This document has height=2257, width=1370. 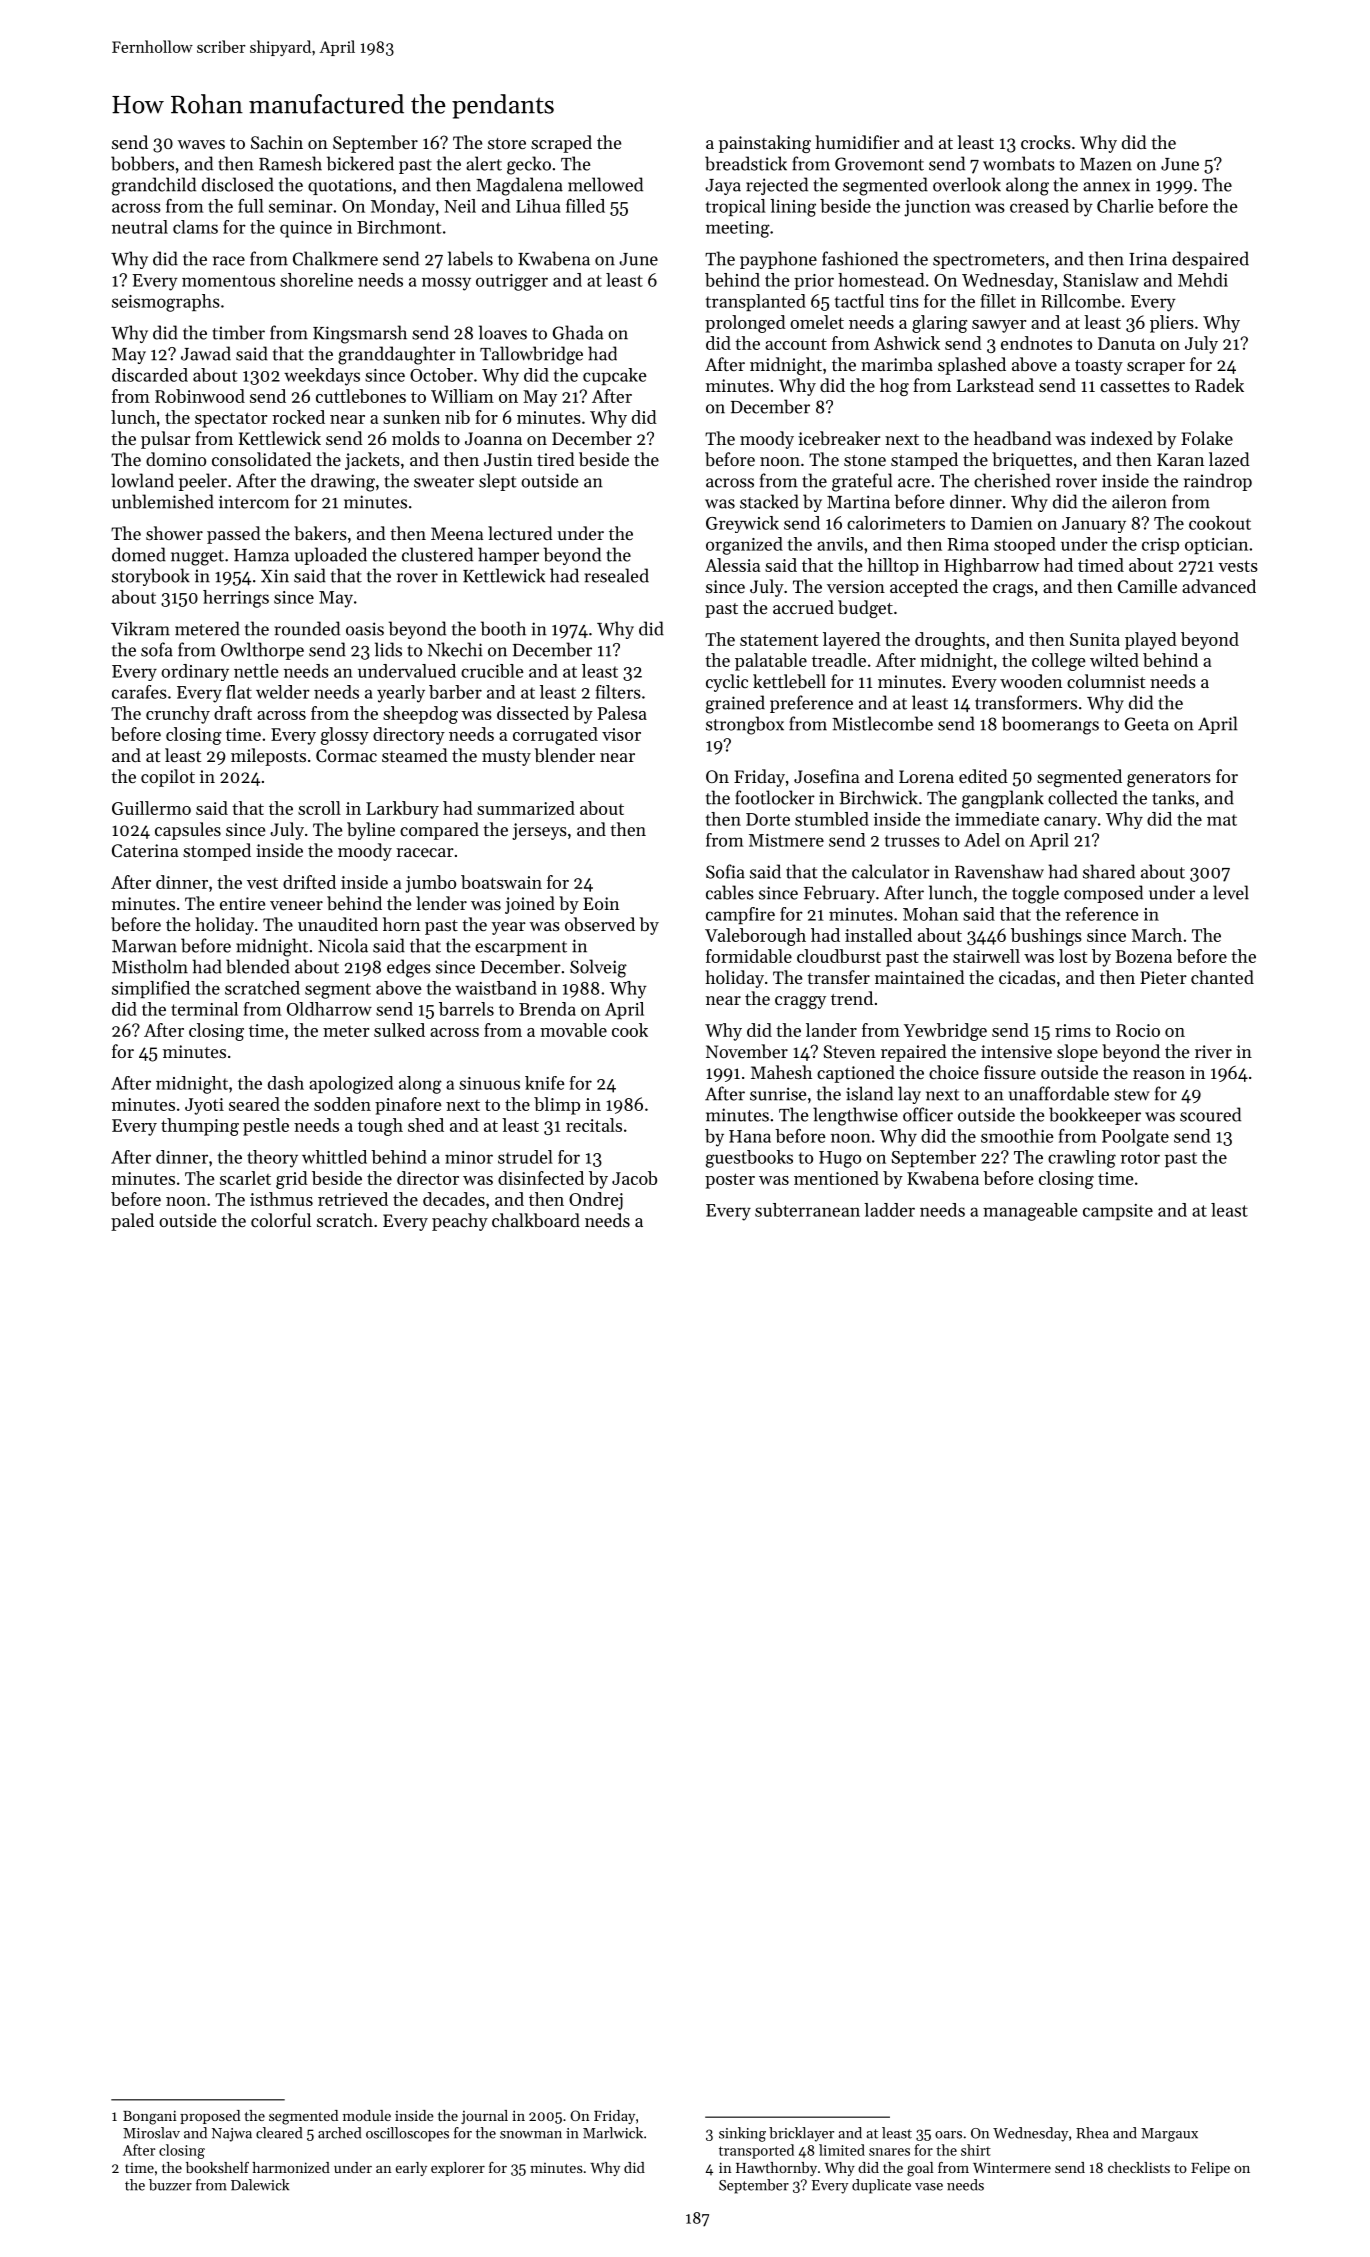 I want to click on transformers, so click(x=1026, y=702).
